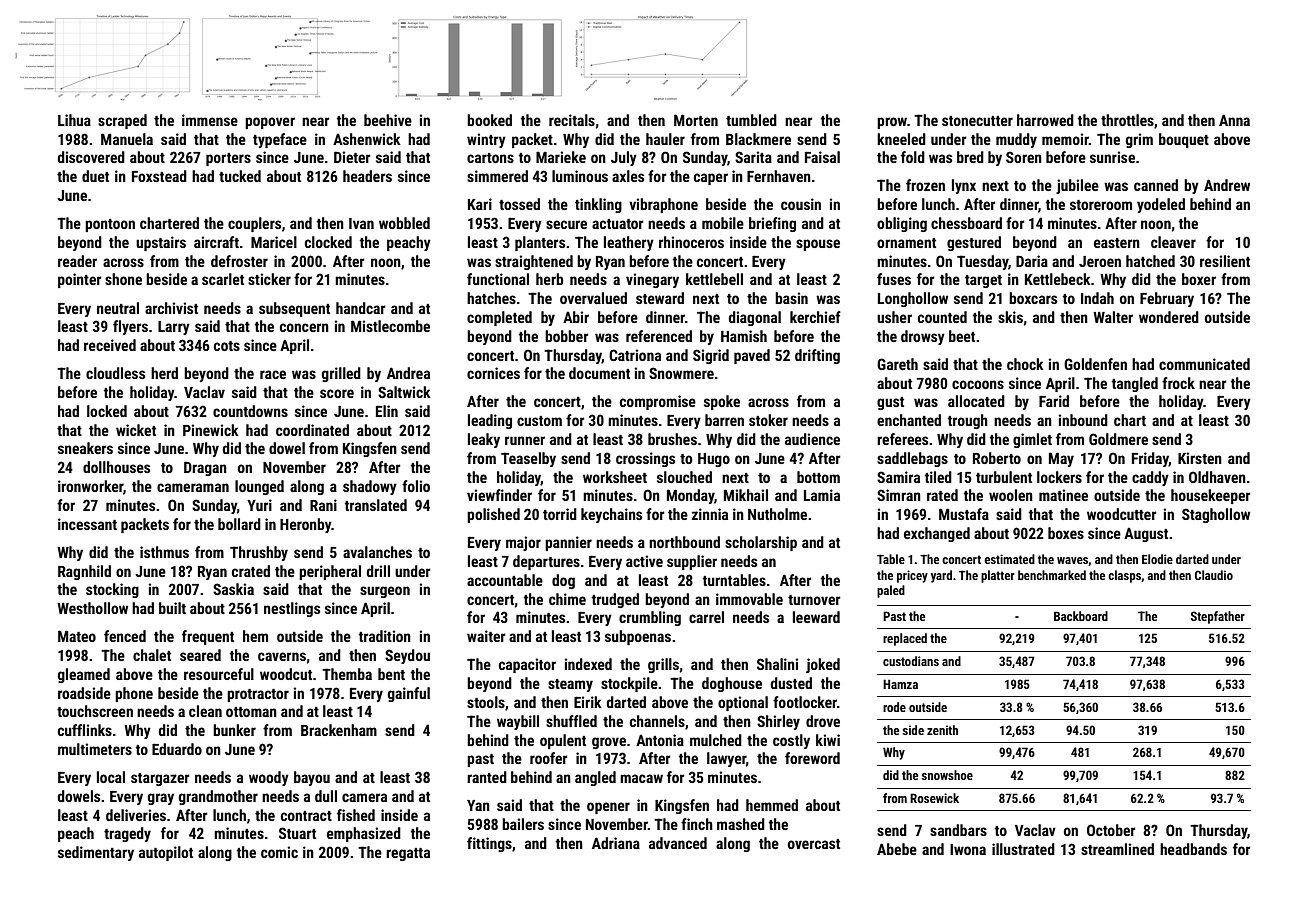 Image resolution: width=1308 pixels, height=924 pixels. What do you see at coordinates (822, 495) in the screenshot?
I see `Lamia` at bounding box center [822, 495].
